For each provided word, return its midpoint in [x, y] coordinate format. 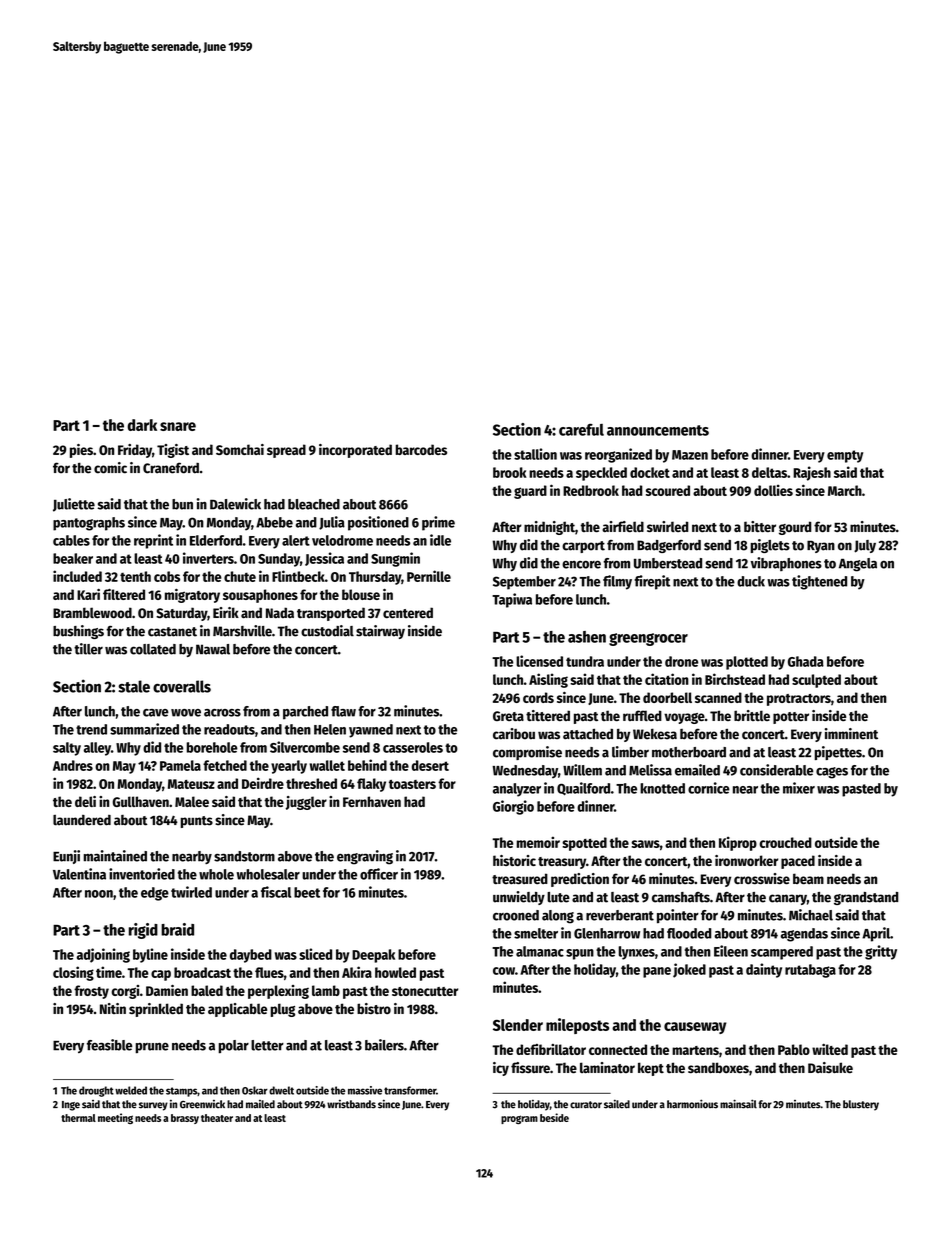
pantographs [89, 524]
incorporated [355, 451]
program [519, 1119]
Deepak [373, 956]
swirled [667, 526]
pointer [678, 916]
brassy [185, 1119]
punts [197, 822]
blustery [861, 1105]
